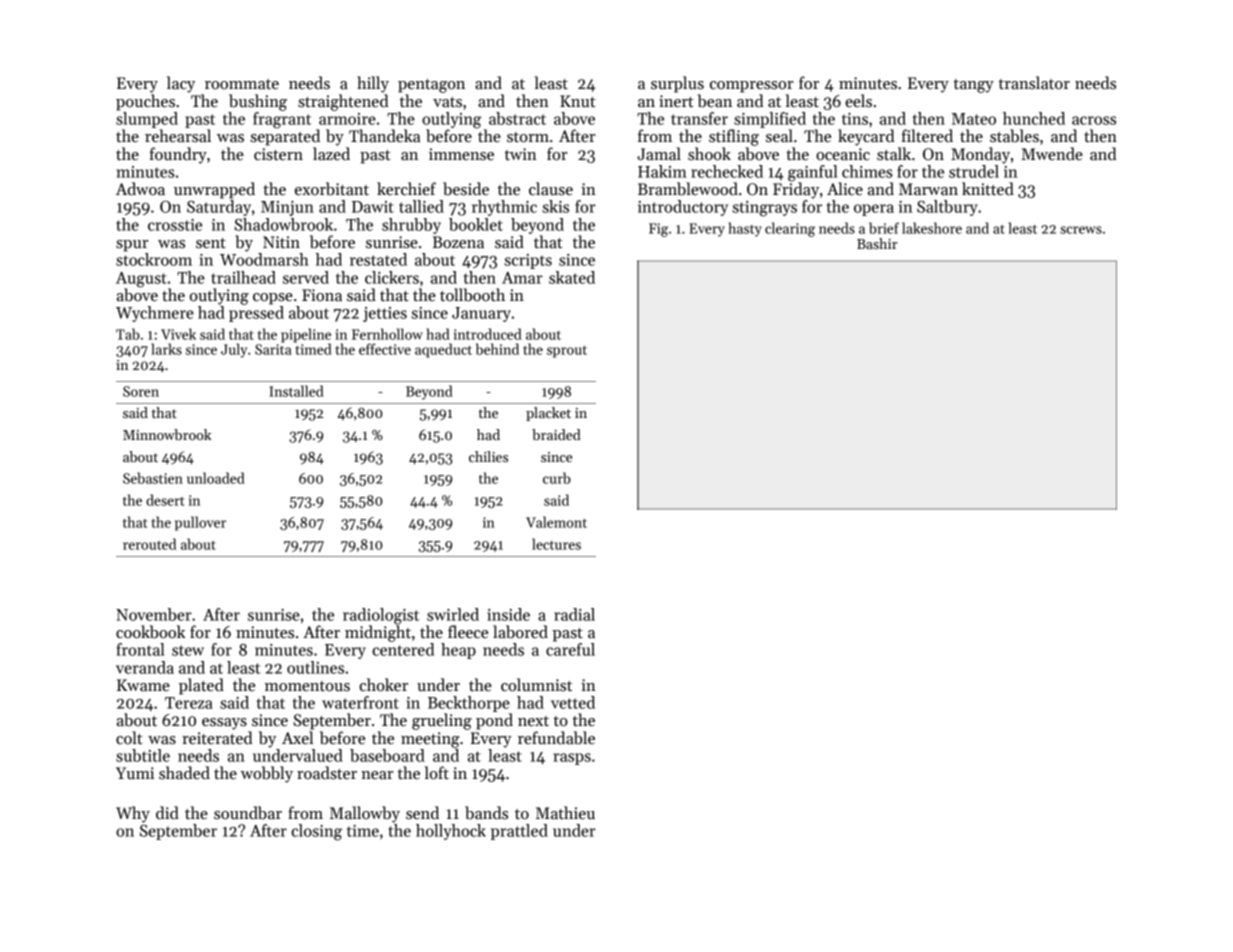 This screenshot has width=1233, height=952. I want to click on hilly, so click(373, 84).
